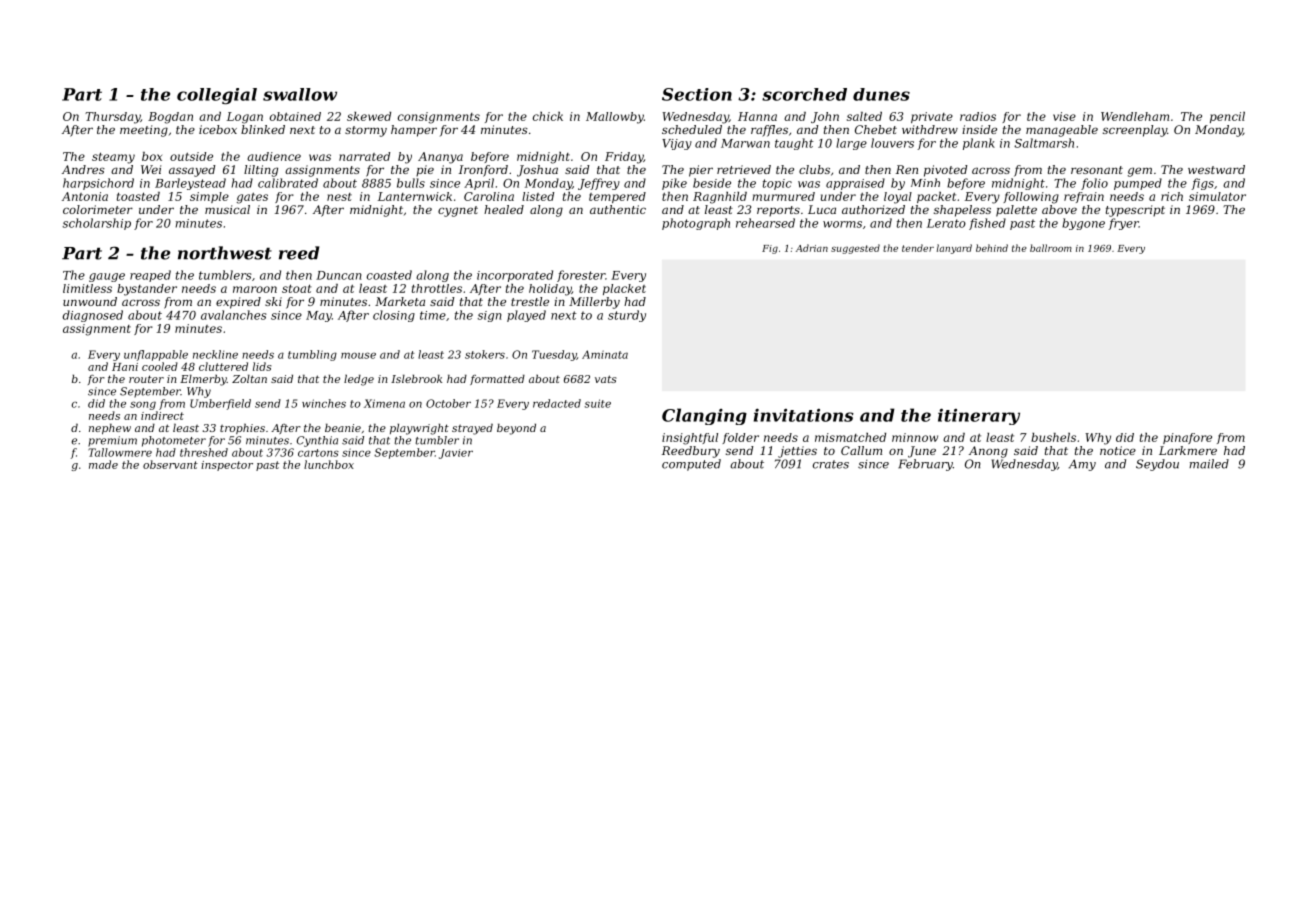 The height and width of the document is (924, 1308). I want to click on inspector, so click(227, 466).
